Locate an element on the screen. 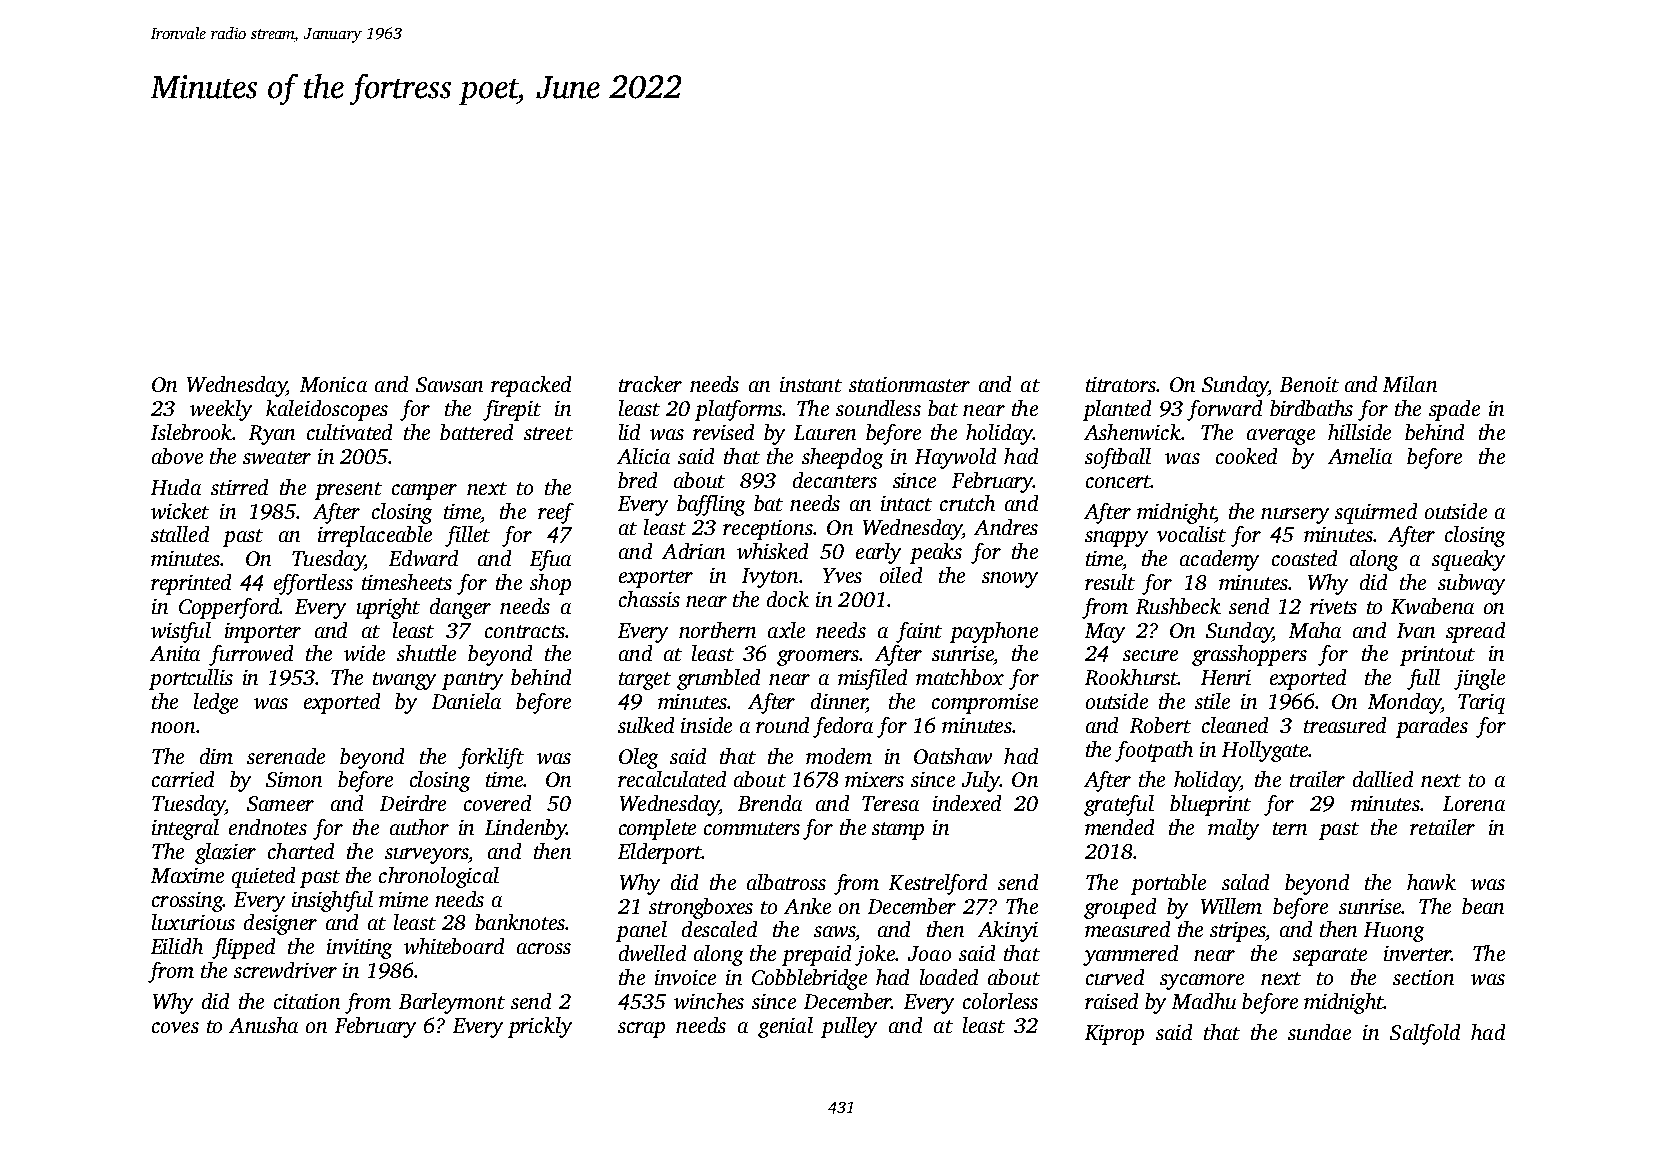 This screenshot has width=1656, height=1171. retailer is located at coordinates (1442, 827).
